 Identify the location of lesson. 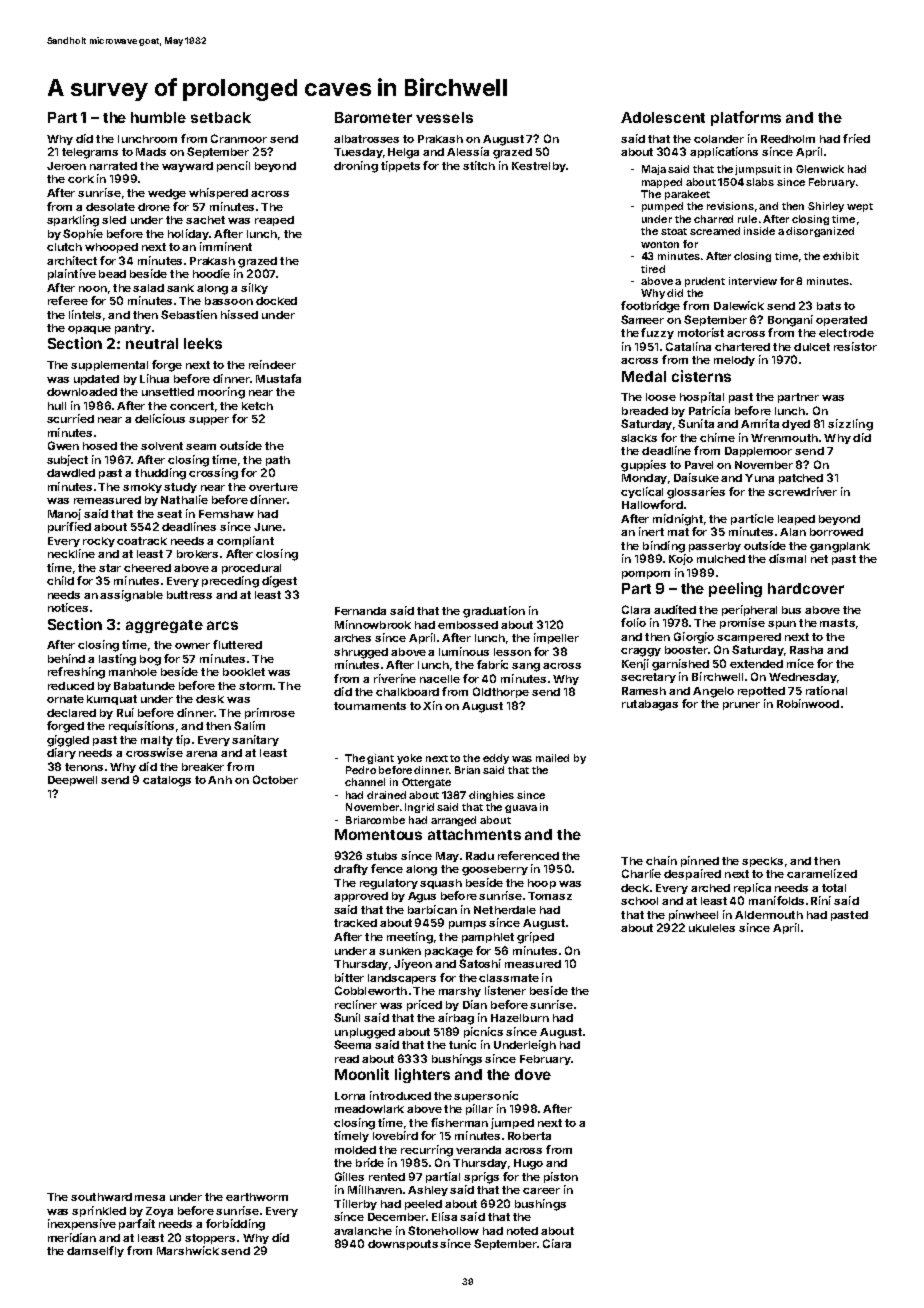
(512, 652).
